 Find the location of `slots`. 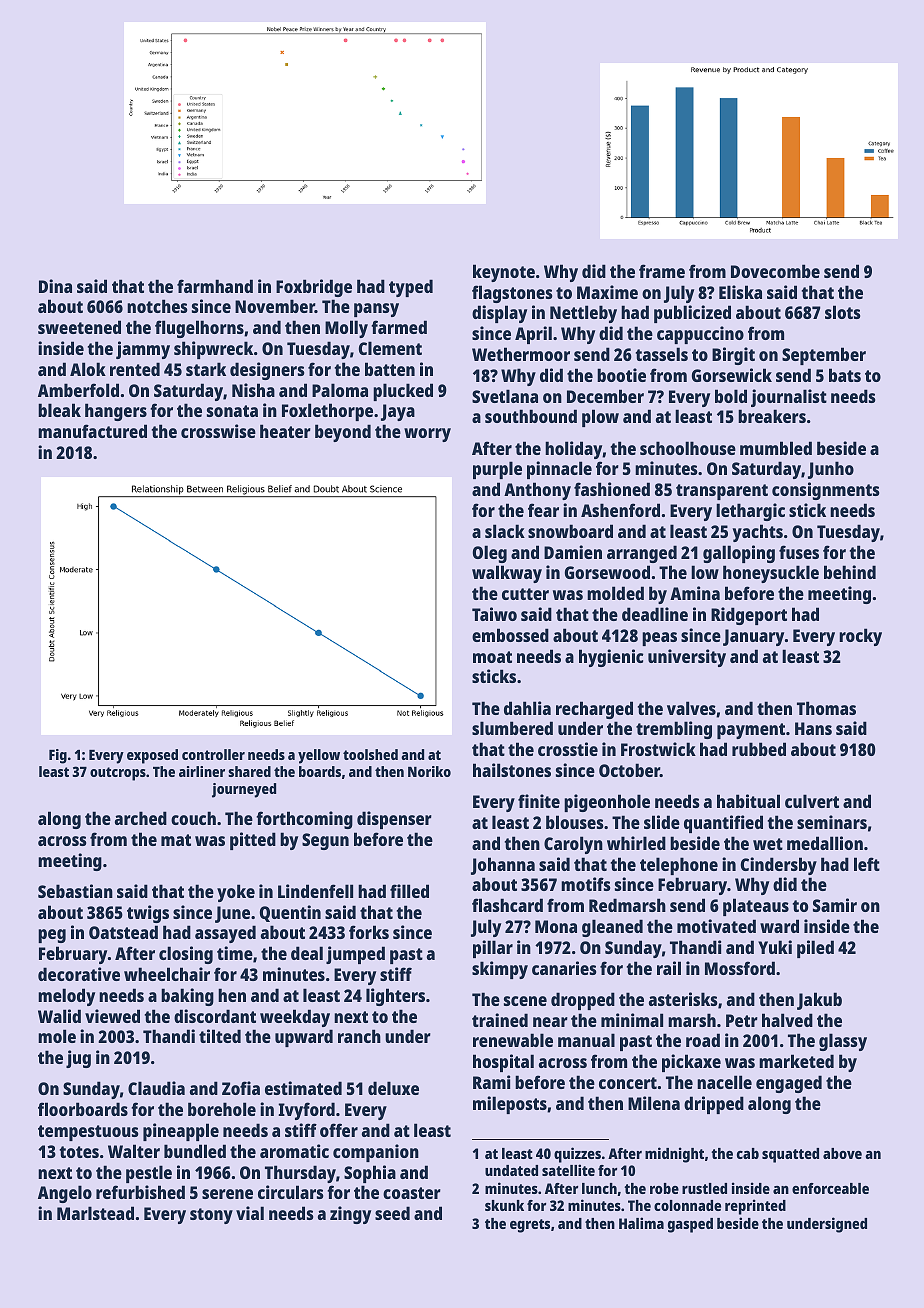

slots is located at coordinates (842, 312).
